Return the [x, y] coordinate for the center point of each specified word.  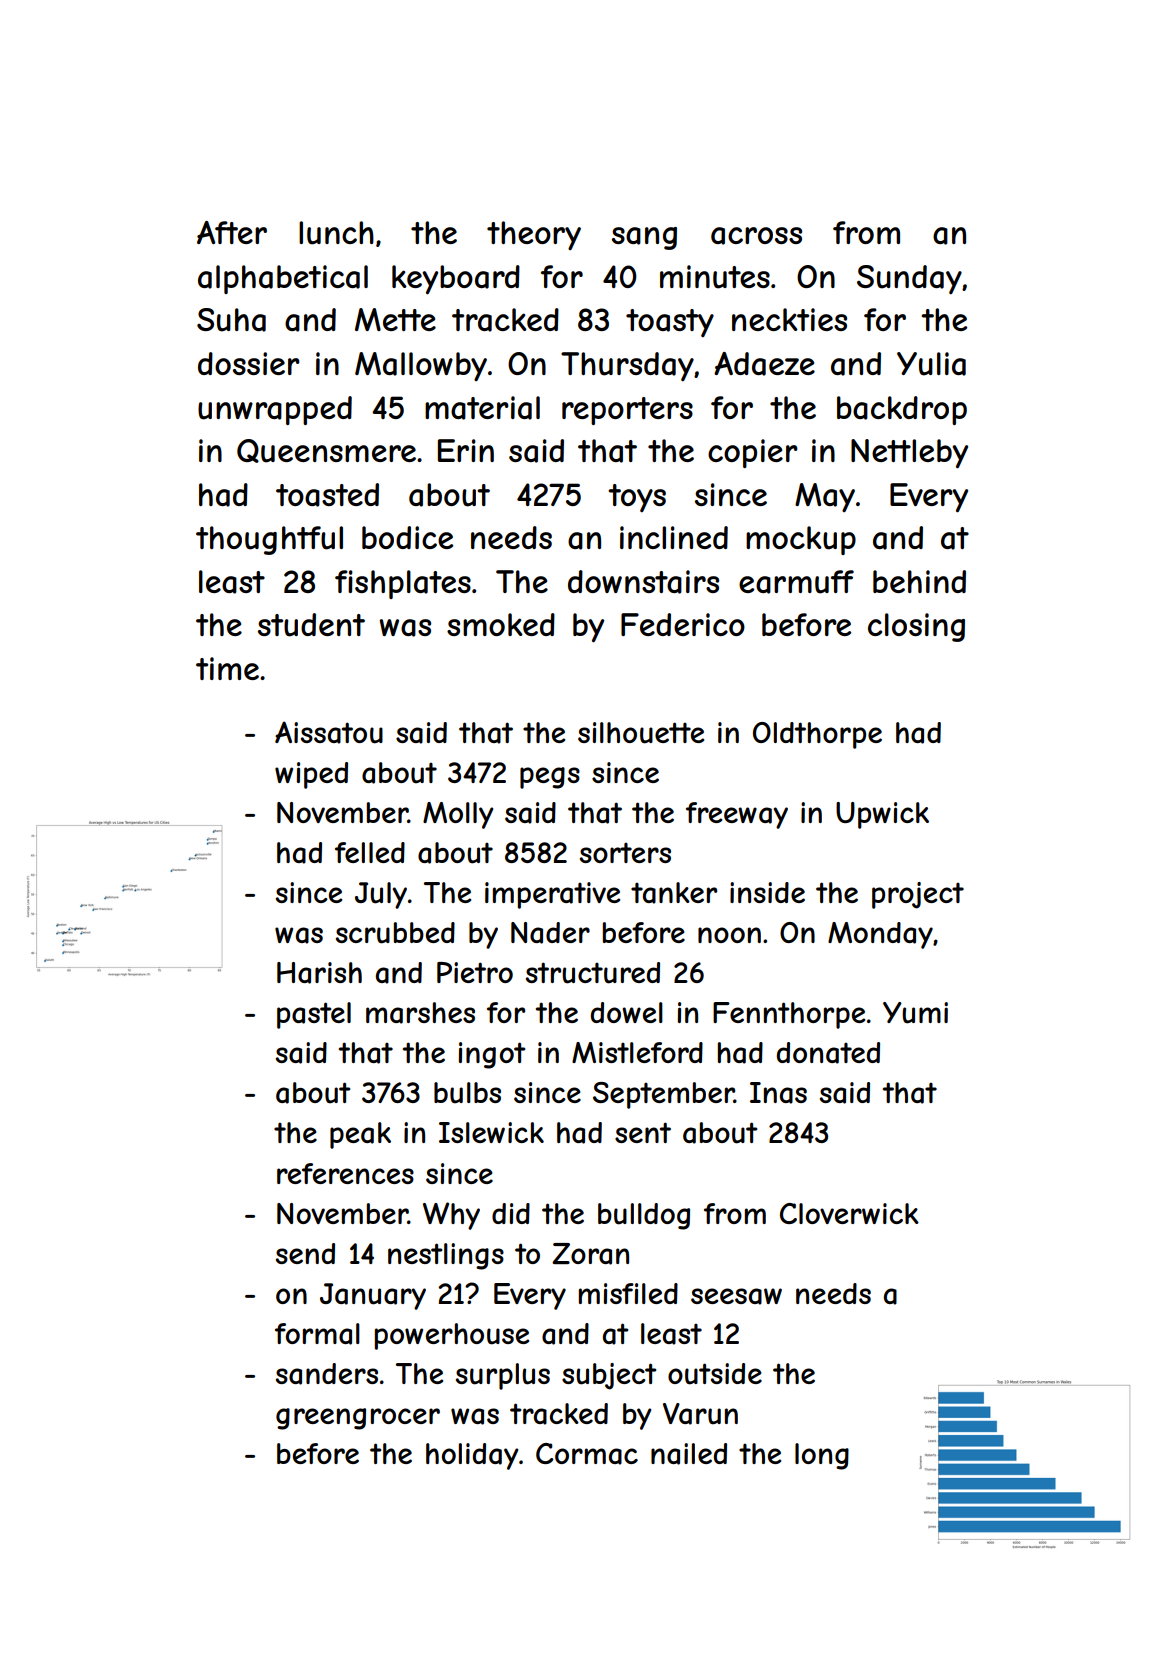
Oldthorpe [817, 735]
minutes [715, 277]
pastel [314, 1015]
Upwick [882, 815]
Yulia [931, 364]
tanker [674, 893]
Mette [395, 319]
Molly [458, 815]
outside [715, 1374]
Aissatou [329, 732]
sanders [327, 1374]
